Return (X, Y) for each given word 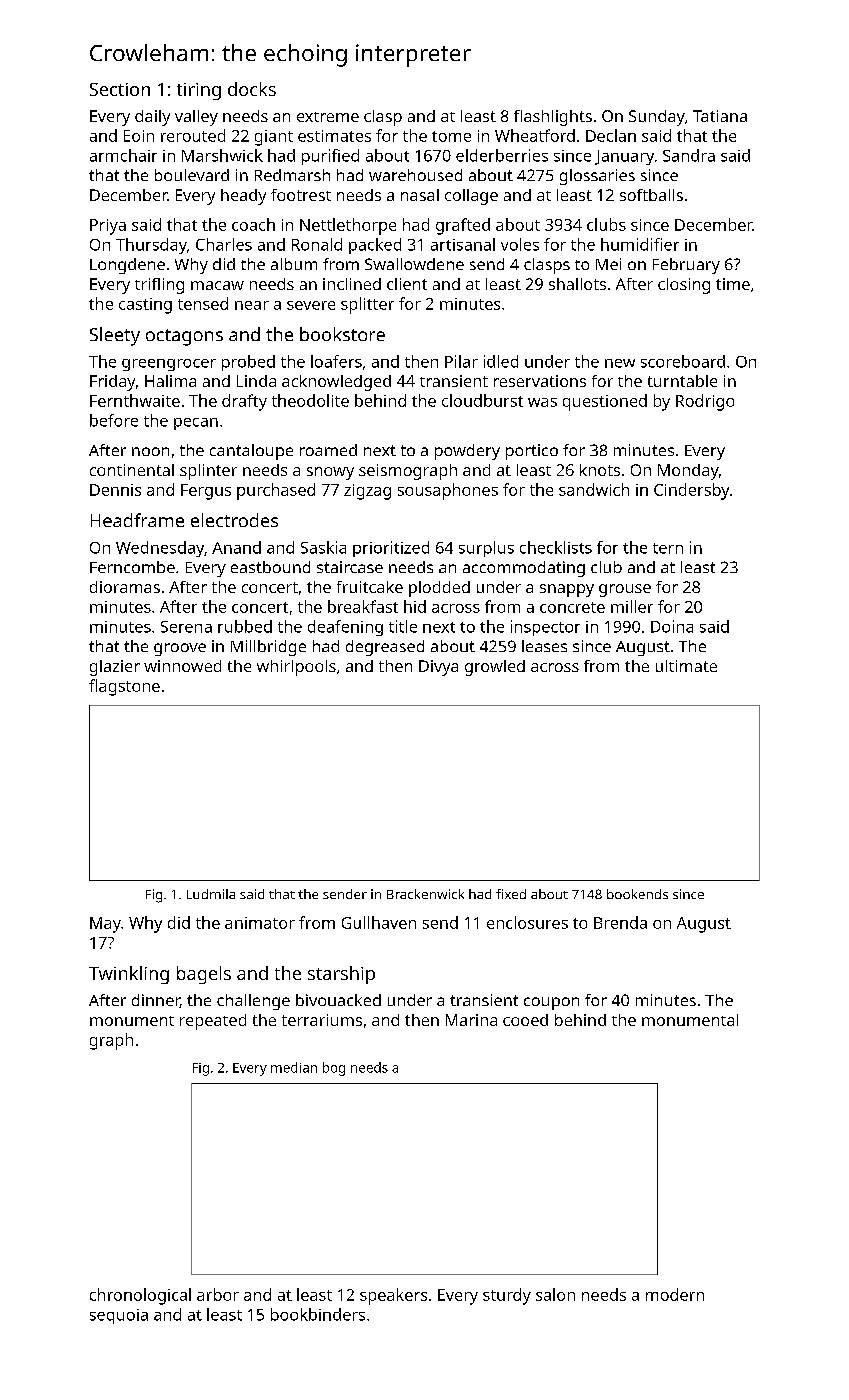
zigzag (367, 492)
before (114, 420)
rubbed (245, 626)
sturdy (507, 1296)
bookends (637, 894)
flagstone (124, 687)
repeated (213, 1022)
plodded (439, 589)
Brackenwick (425, 894)
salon (555, 1294)
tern (668, 548)
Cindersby (691, 491)
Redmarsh (292, 175)
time (733, 284)
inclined (352, 284)
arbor (218, 1294)
